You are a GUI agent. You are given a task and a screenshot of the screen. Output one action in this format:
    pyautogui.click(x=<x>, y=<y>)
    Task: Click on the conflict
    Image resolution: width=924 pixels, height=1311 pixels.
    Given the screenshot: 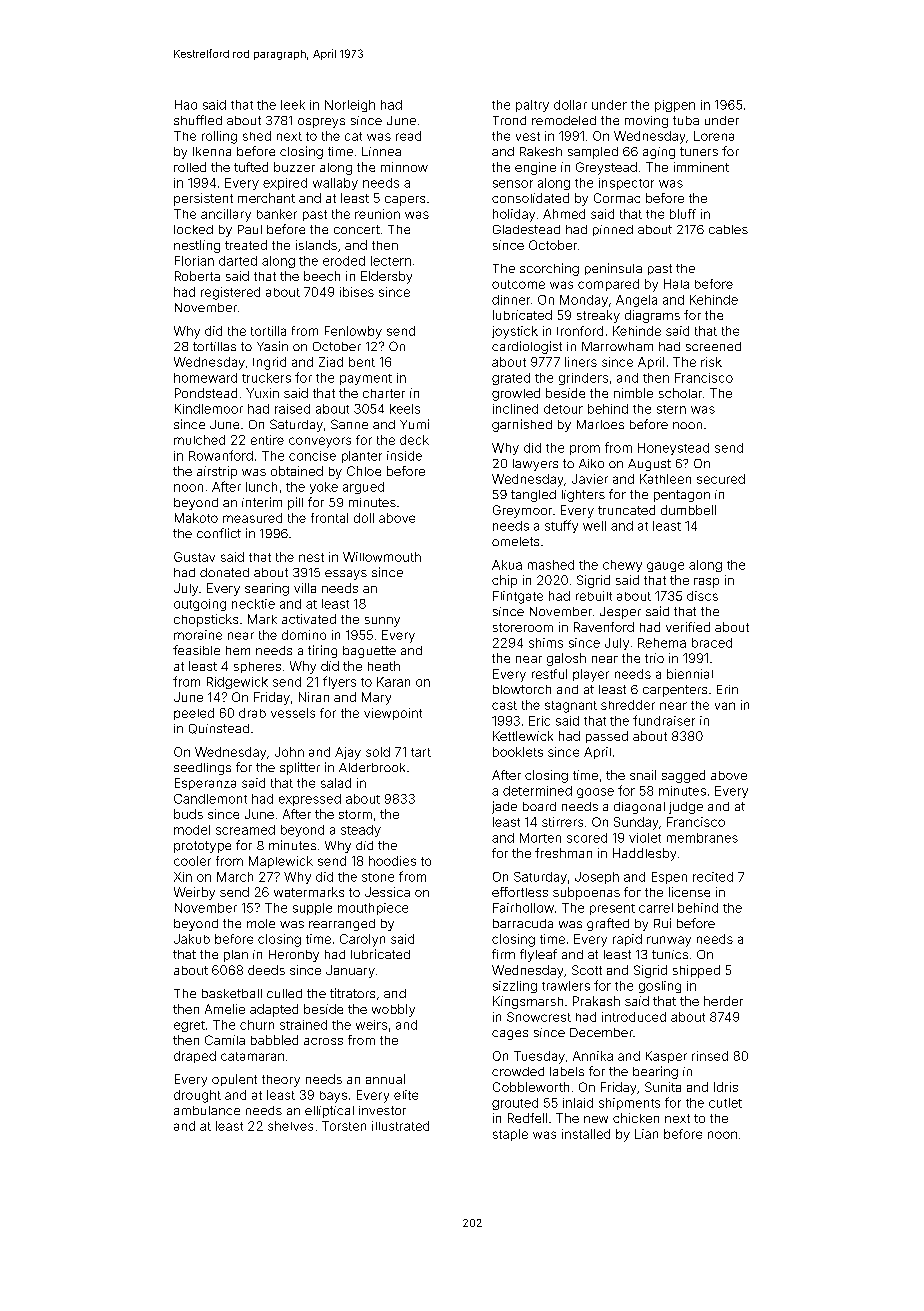 What is the action you would take?
    pyautogui.click(x=219, y=533)
